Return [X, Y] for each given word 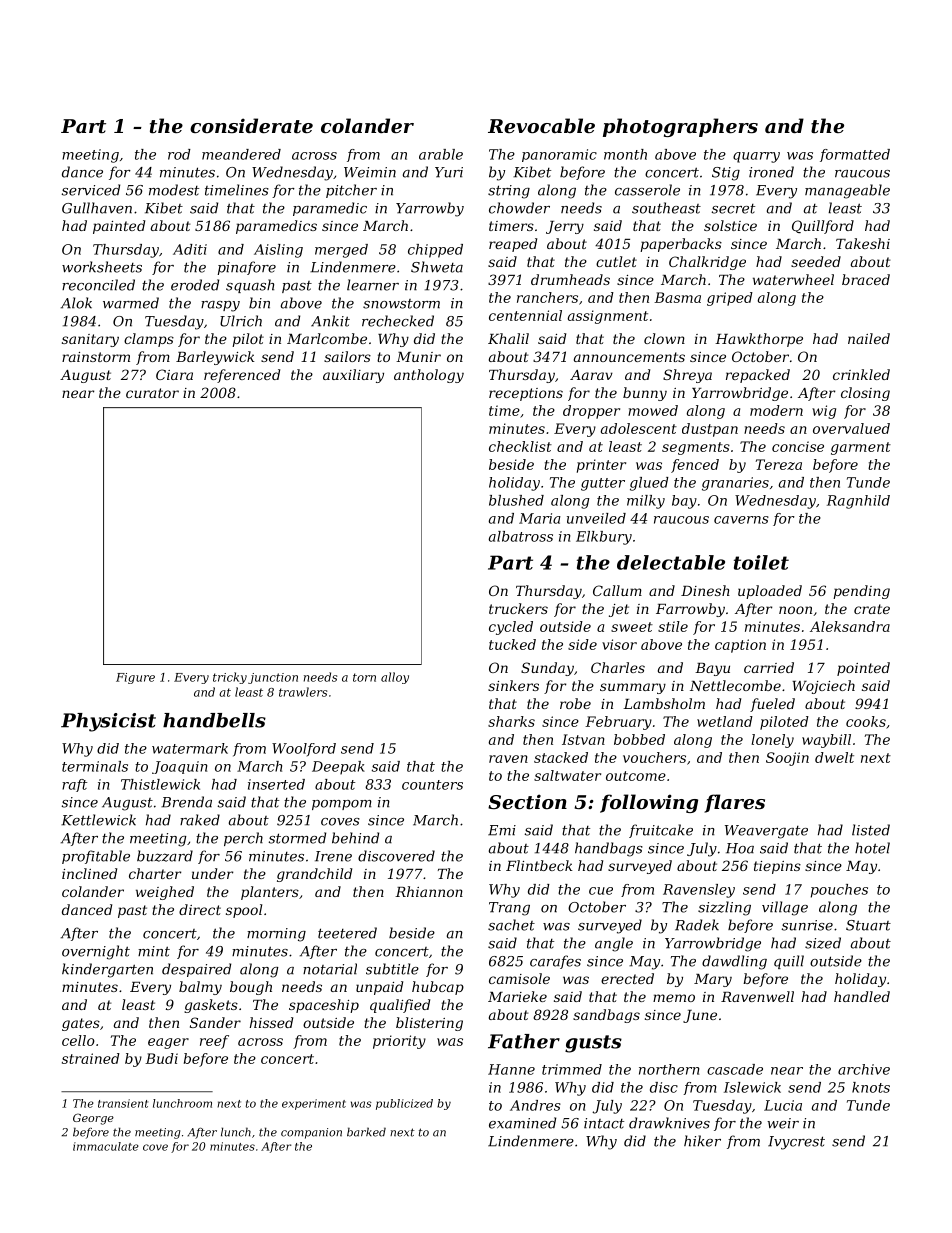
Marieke [517, 996]
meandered [241, 154]
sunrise [807, 925]
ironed [771, 172]
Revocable [541, 125]
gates [81, 1024]
